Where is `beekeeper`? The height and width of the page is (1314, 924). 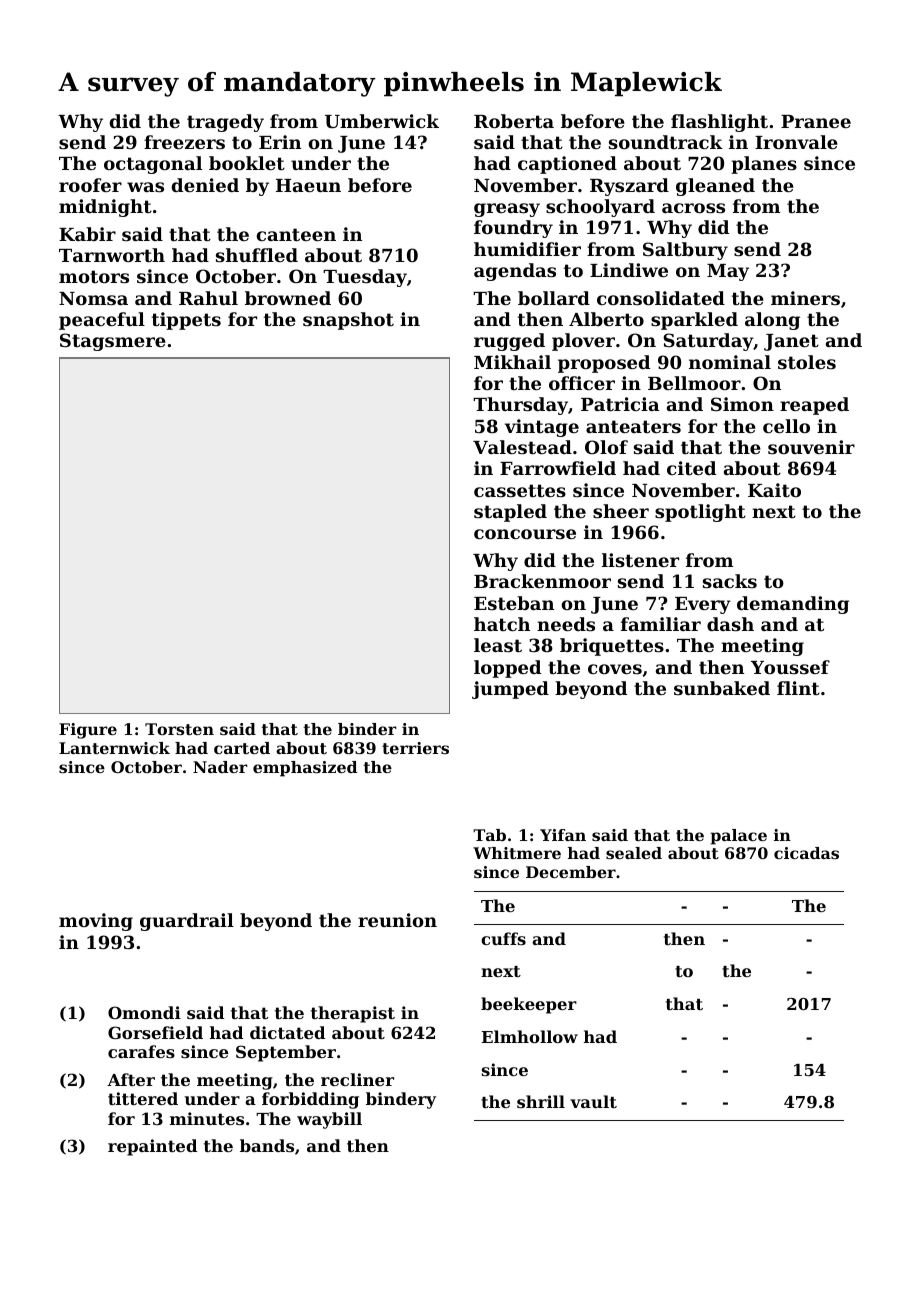
beekeeper is located at coordinates (529, 1005).
